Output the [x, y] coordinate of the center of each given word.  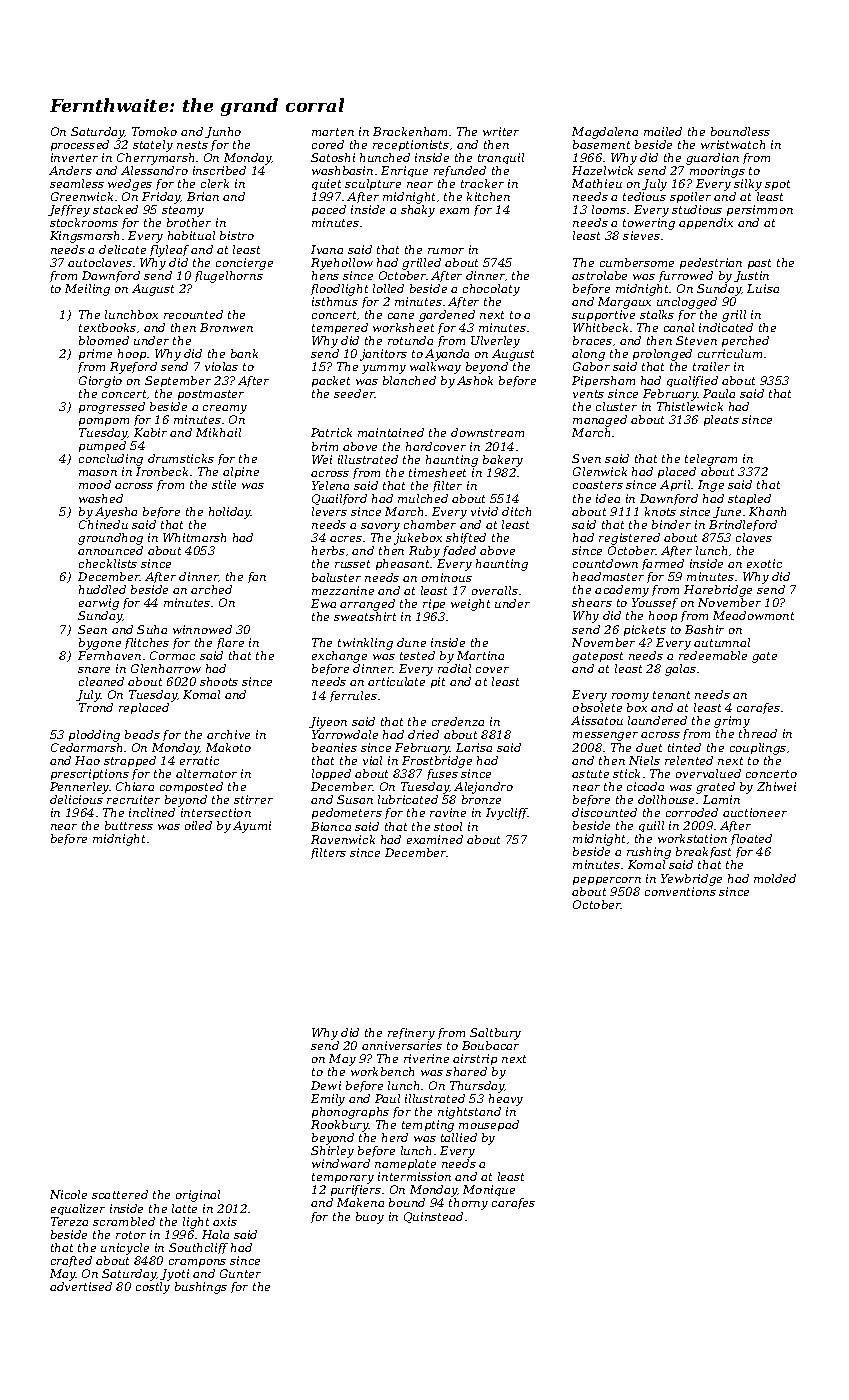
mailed [663, 131]
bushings [201, 1288]
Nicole [68, 1194]
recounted [193, 314]
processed [80, 145]
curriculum [730, 353]
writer [501, 131]
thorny [468, 1204]
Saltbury [495, 1034]
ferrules [353, 696]
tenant [671, 695]
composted [191, 787]
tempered [340, 328]
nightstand [469, 1113]
